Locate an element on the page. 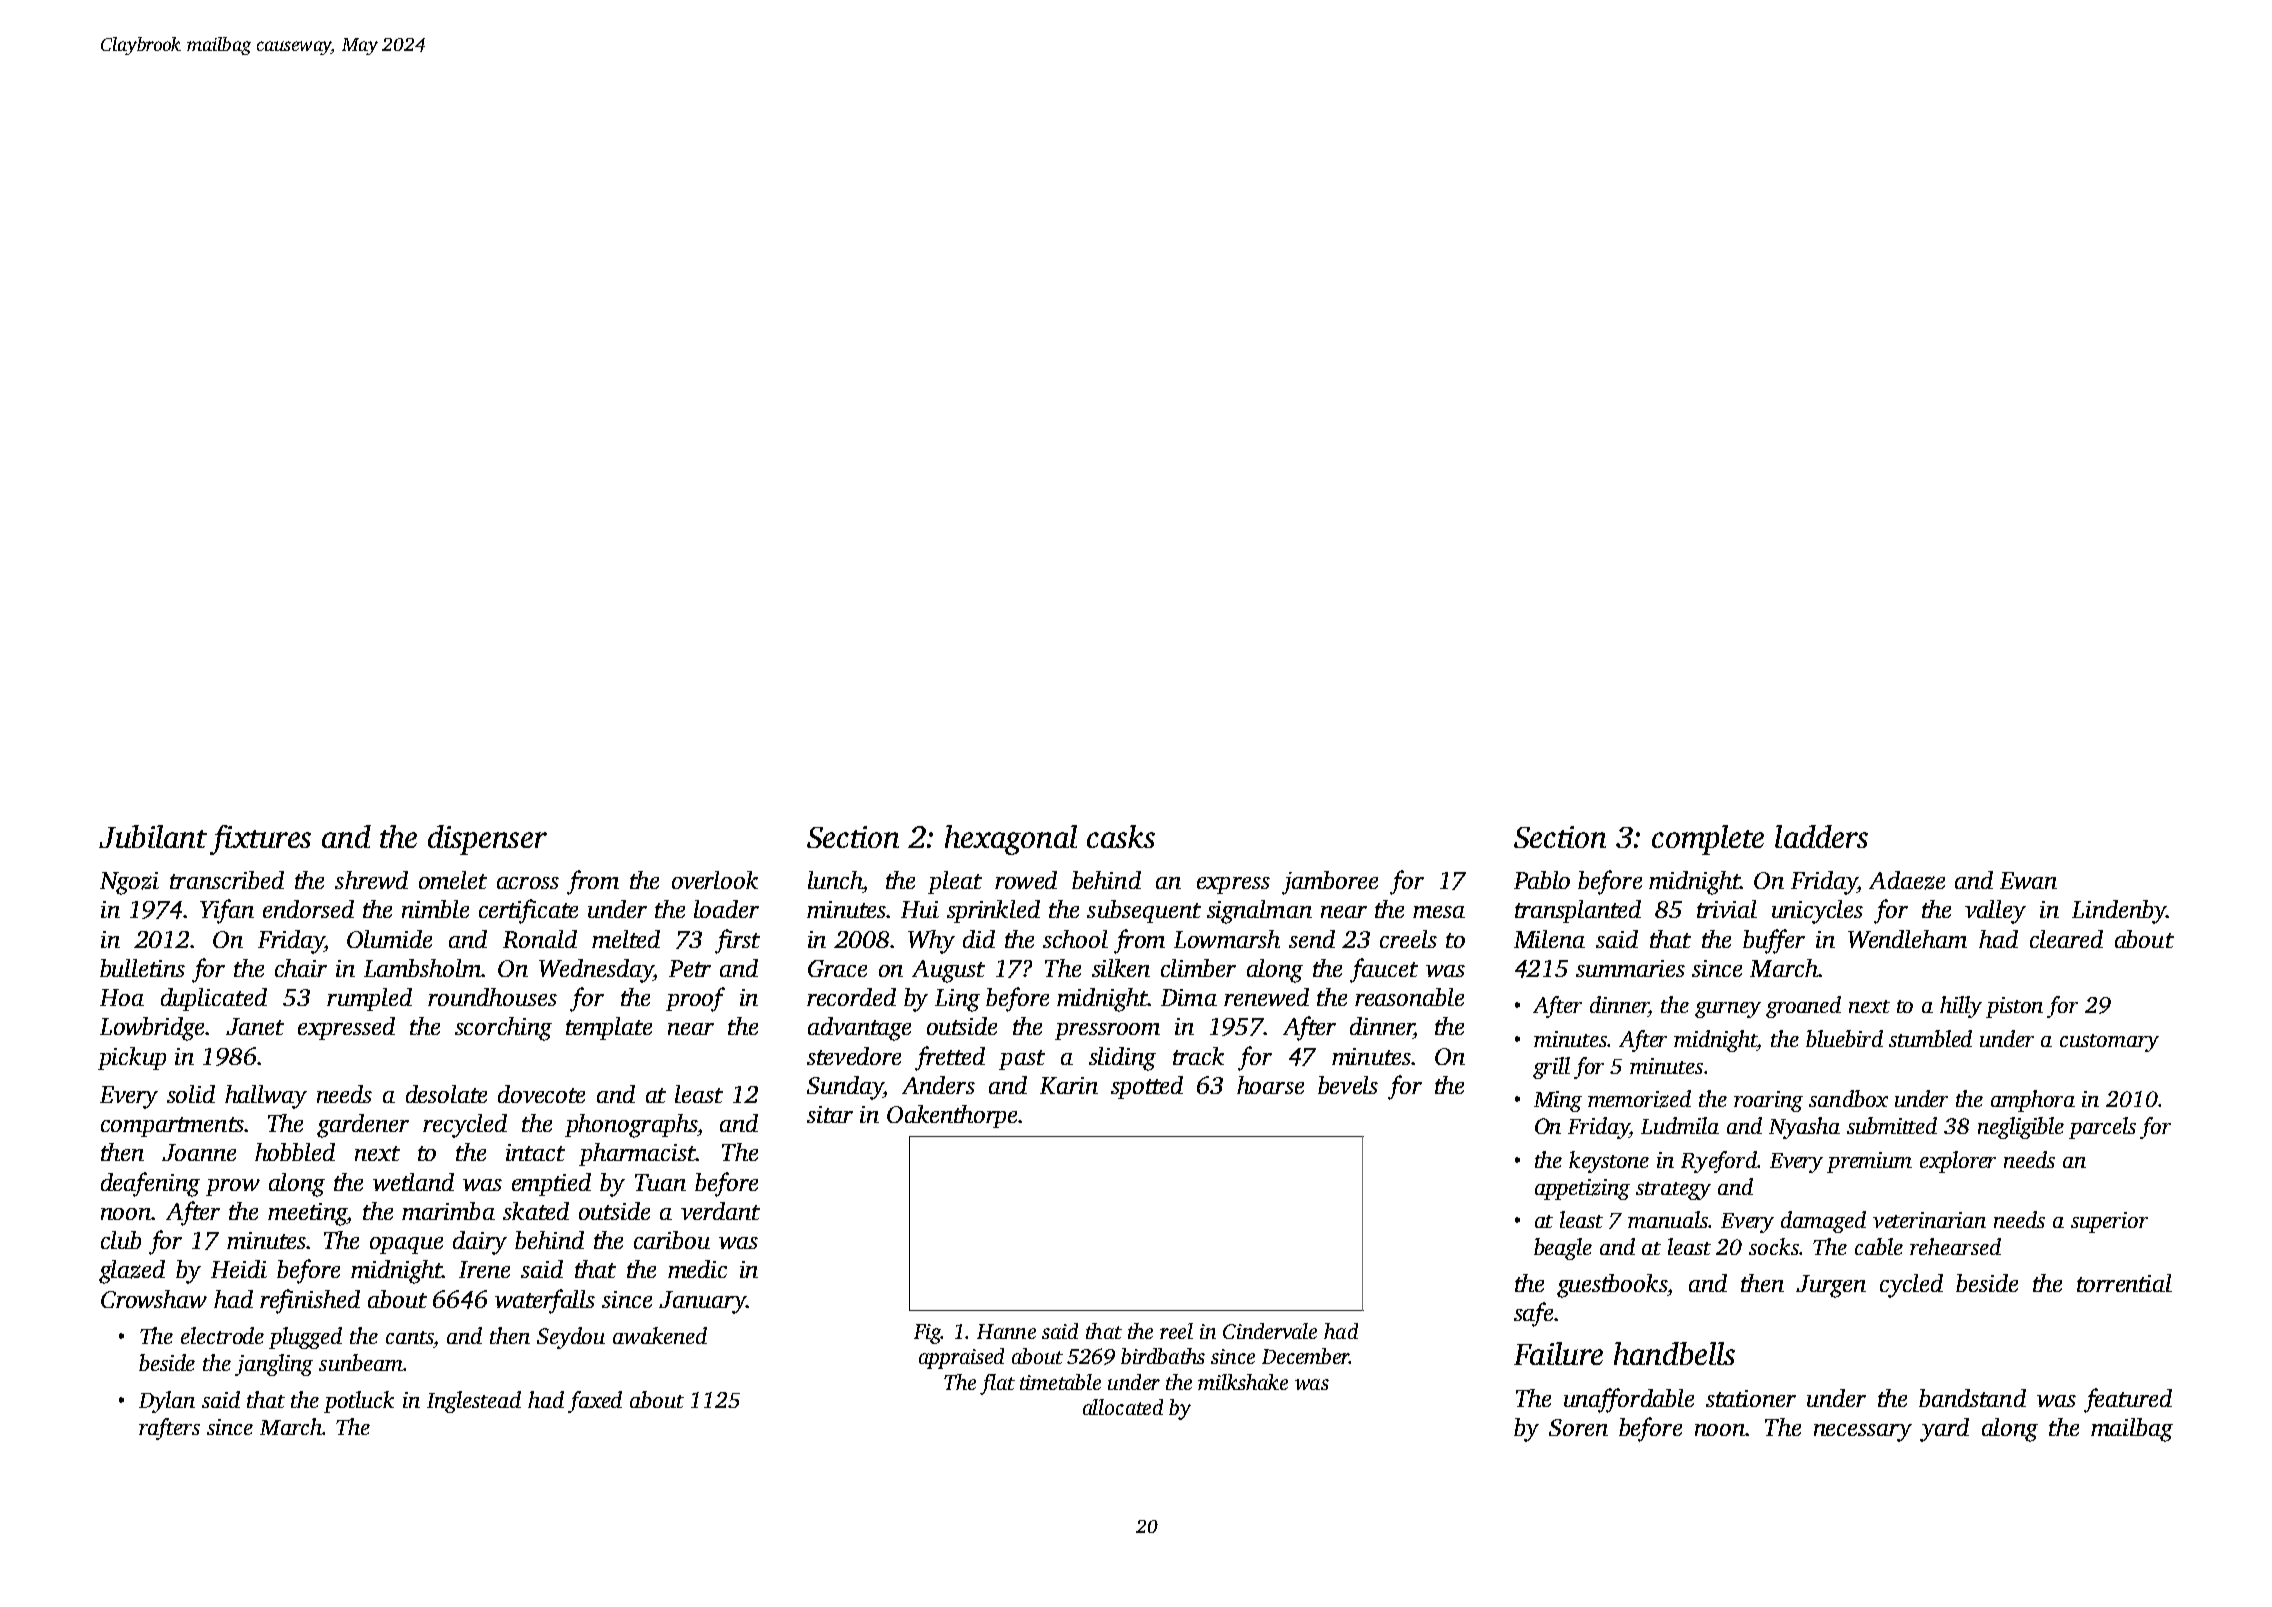  appraised is located at coordinates (961, 1358).
